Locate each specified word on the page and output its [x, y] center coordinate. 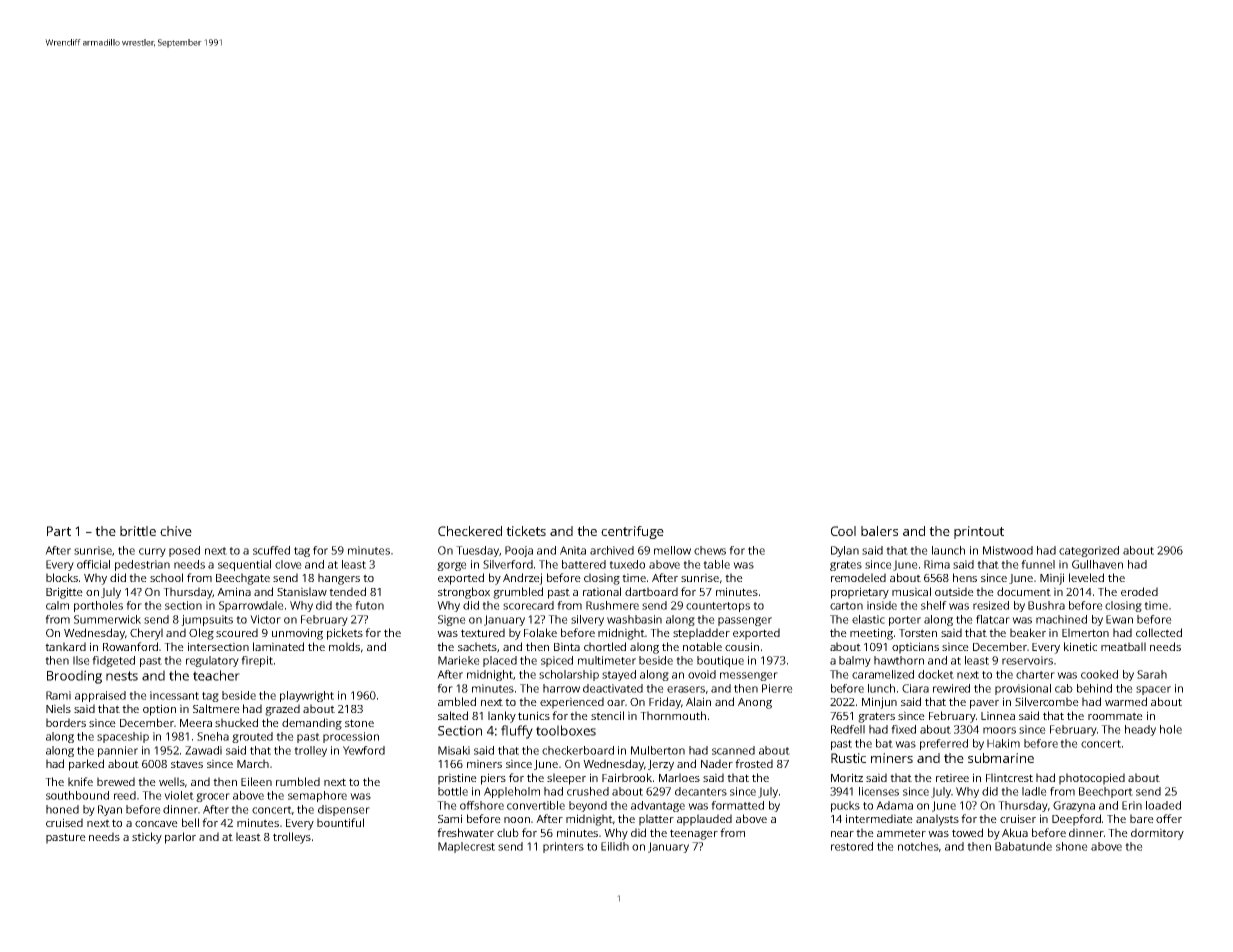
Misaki [454, 750]
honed [62, 809]
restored [852, 846]
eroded [1139, 591]
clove [288, 564]
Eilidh [615, 846]
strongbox [464, 593]
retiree [952, 777]
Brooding [74, 677]
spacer [1153, 690]
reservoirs [1027, 660]
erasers [686, 689]
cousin [742, 646]
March [253, 763]
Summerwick [107, 619]
